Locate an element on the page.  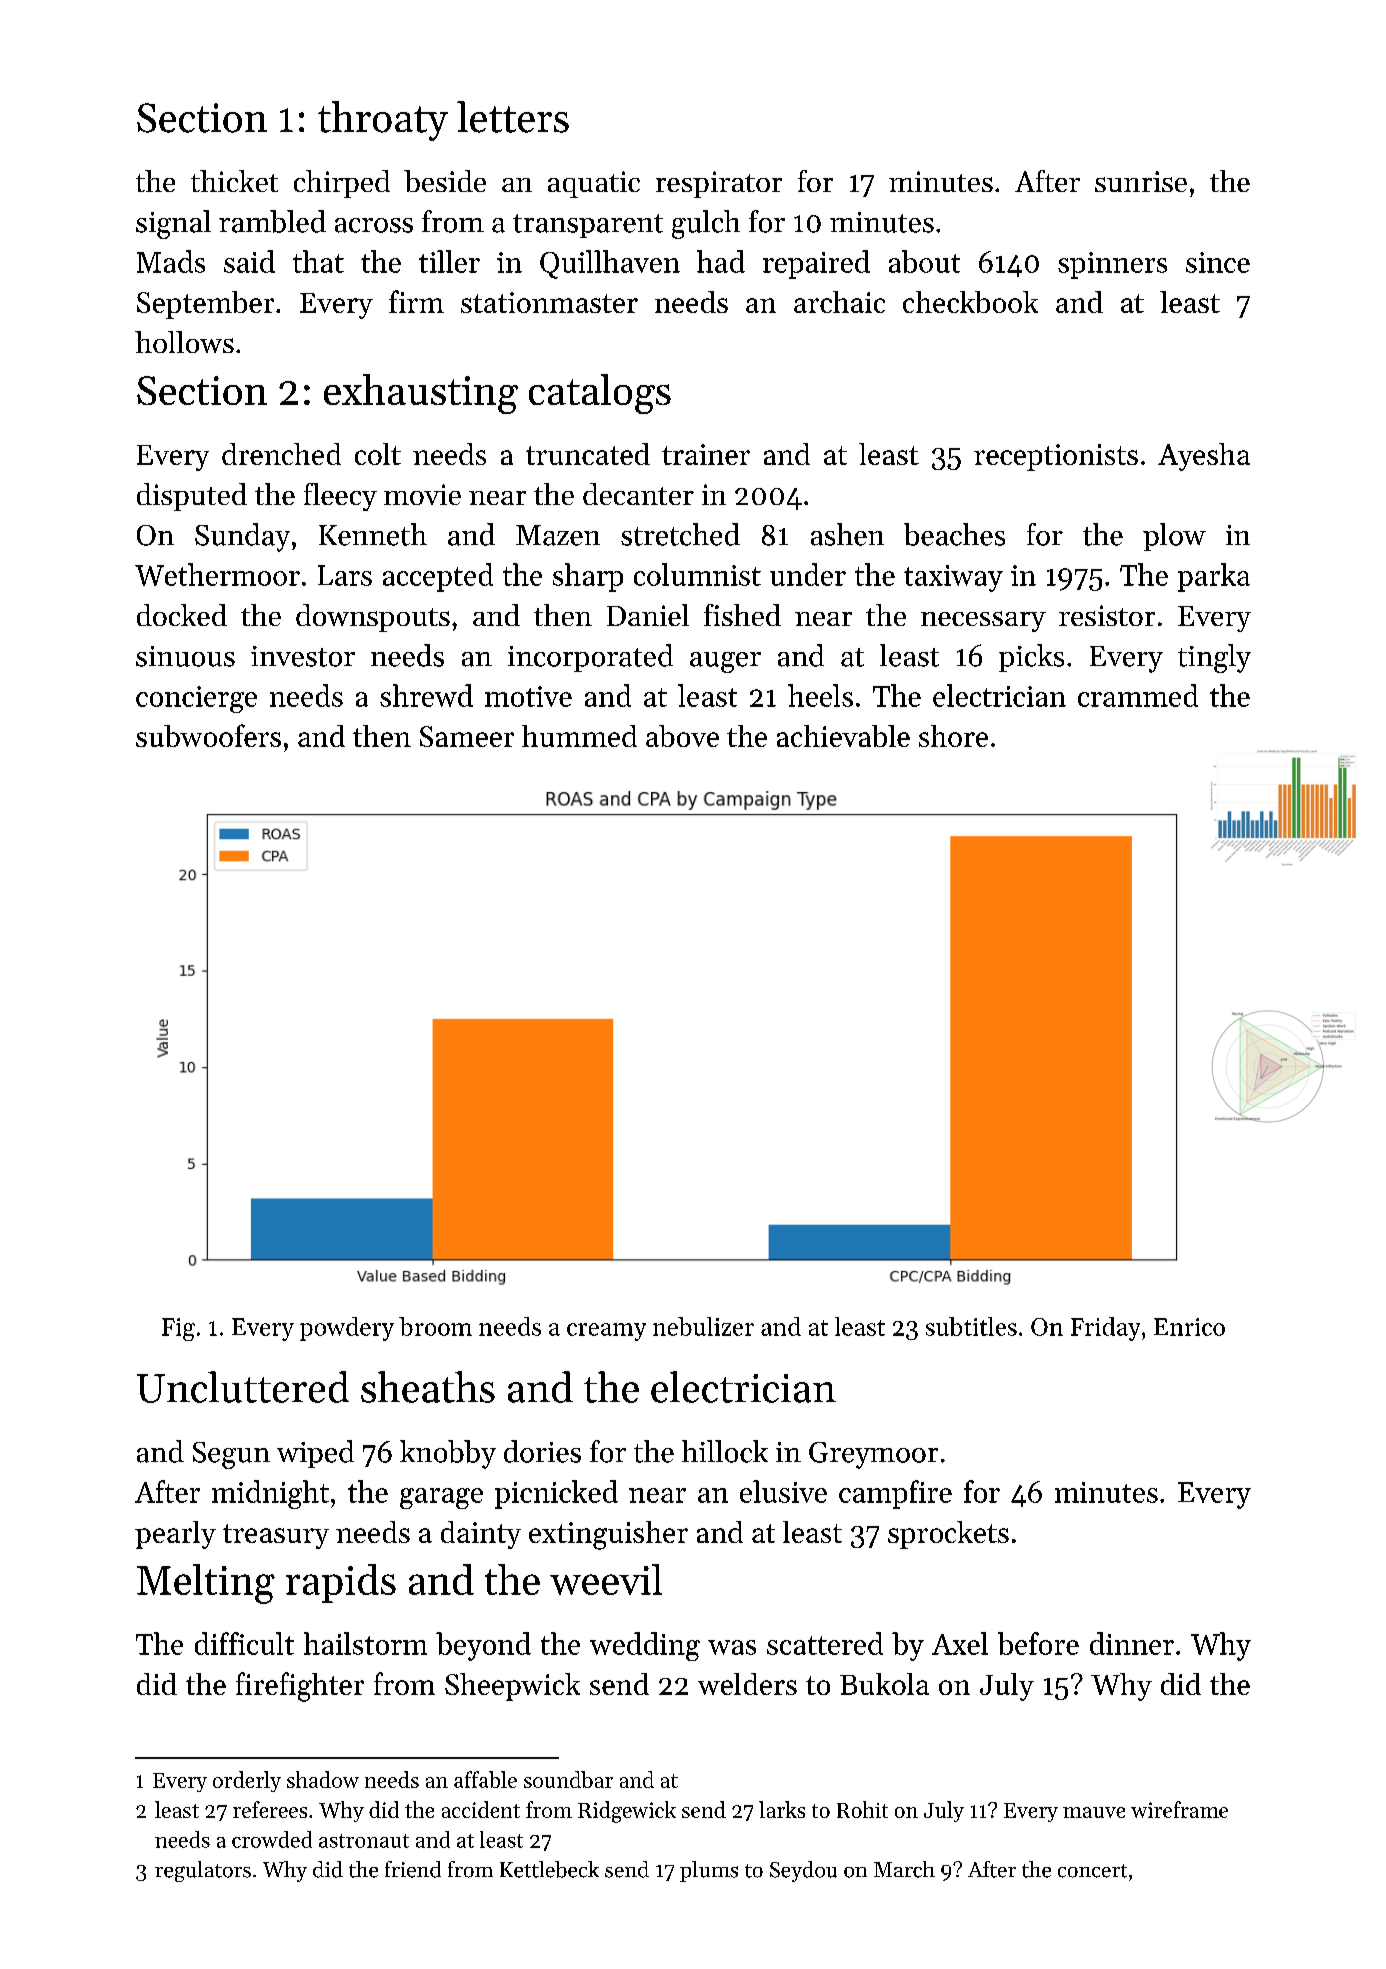
powdery is located at coordinates (347, 1329).
